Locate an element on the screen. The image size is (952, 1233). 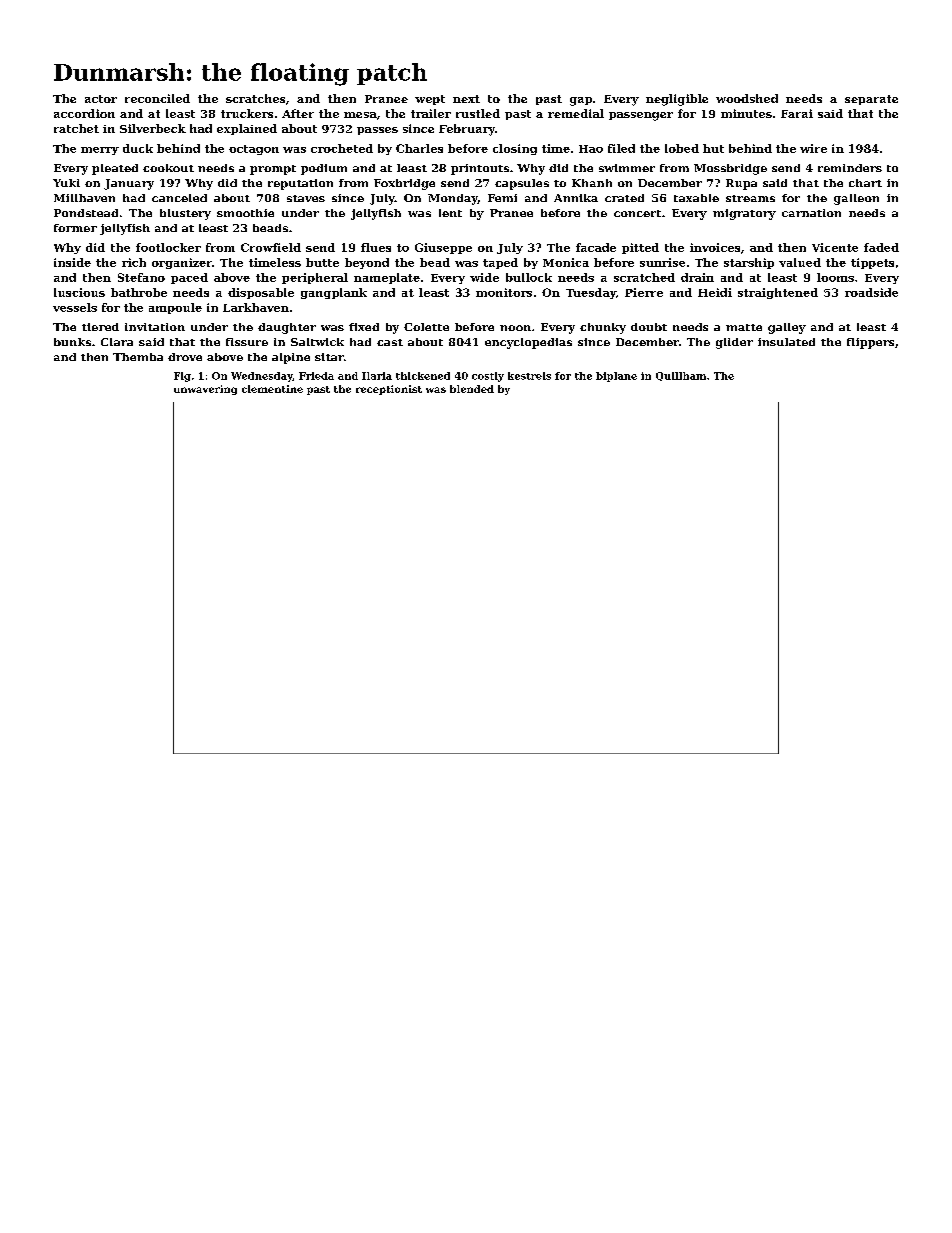
insulated is located at coordinates (786, 342).
